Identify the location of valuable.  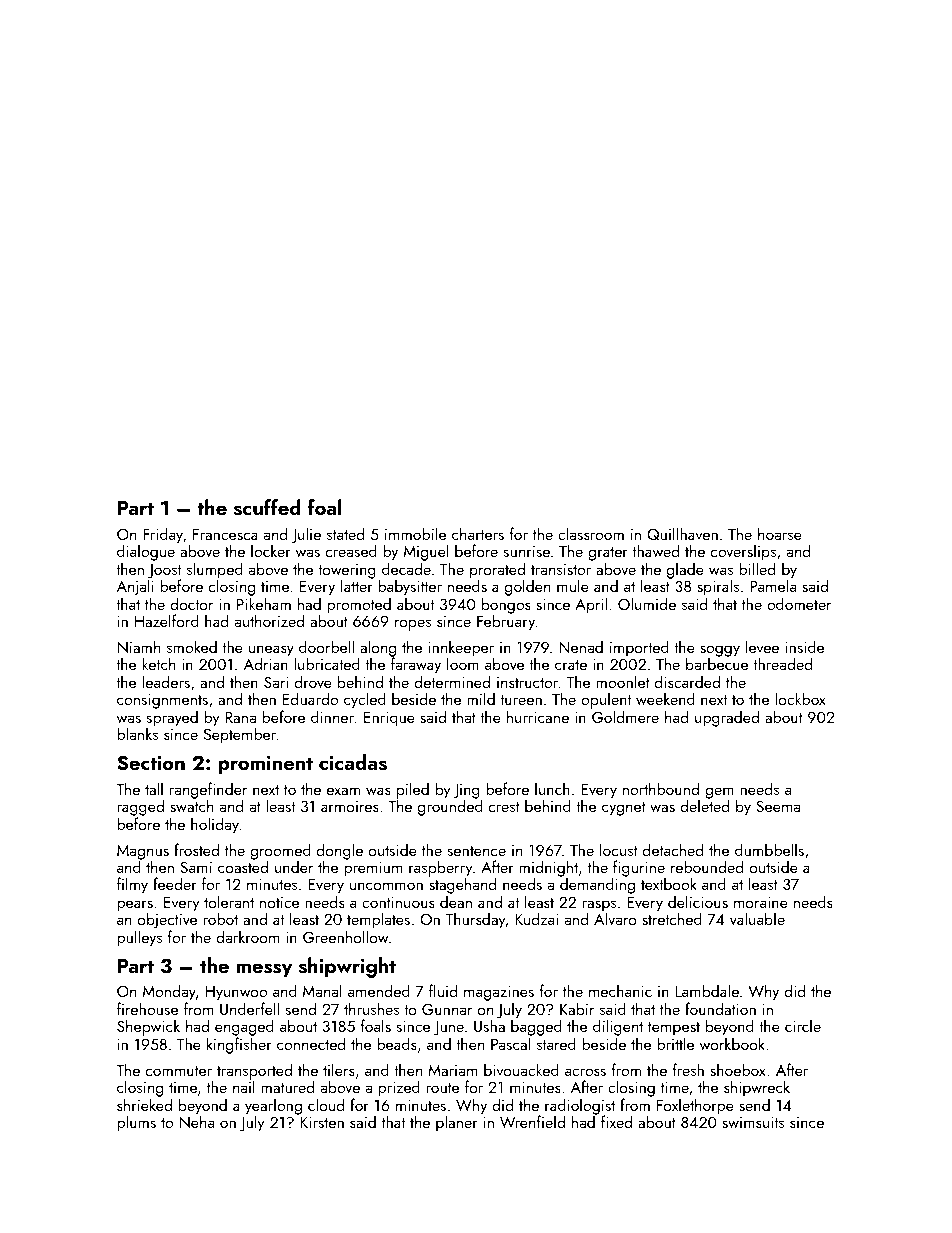
(757, 918).
